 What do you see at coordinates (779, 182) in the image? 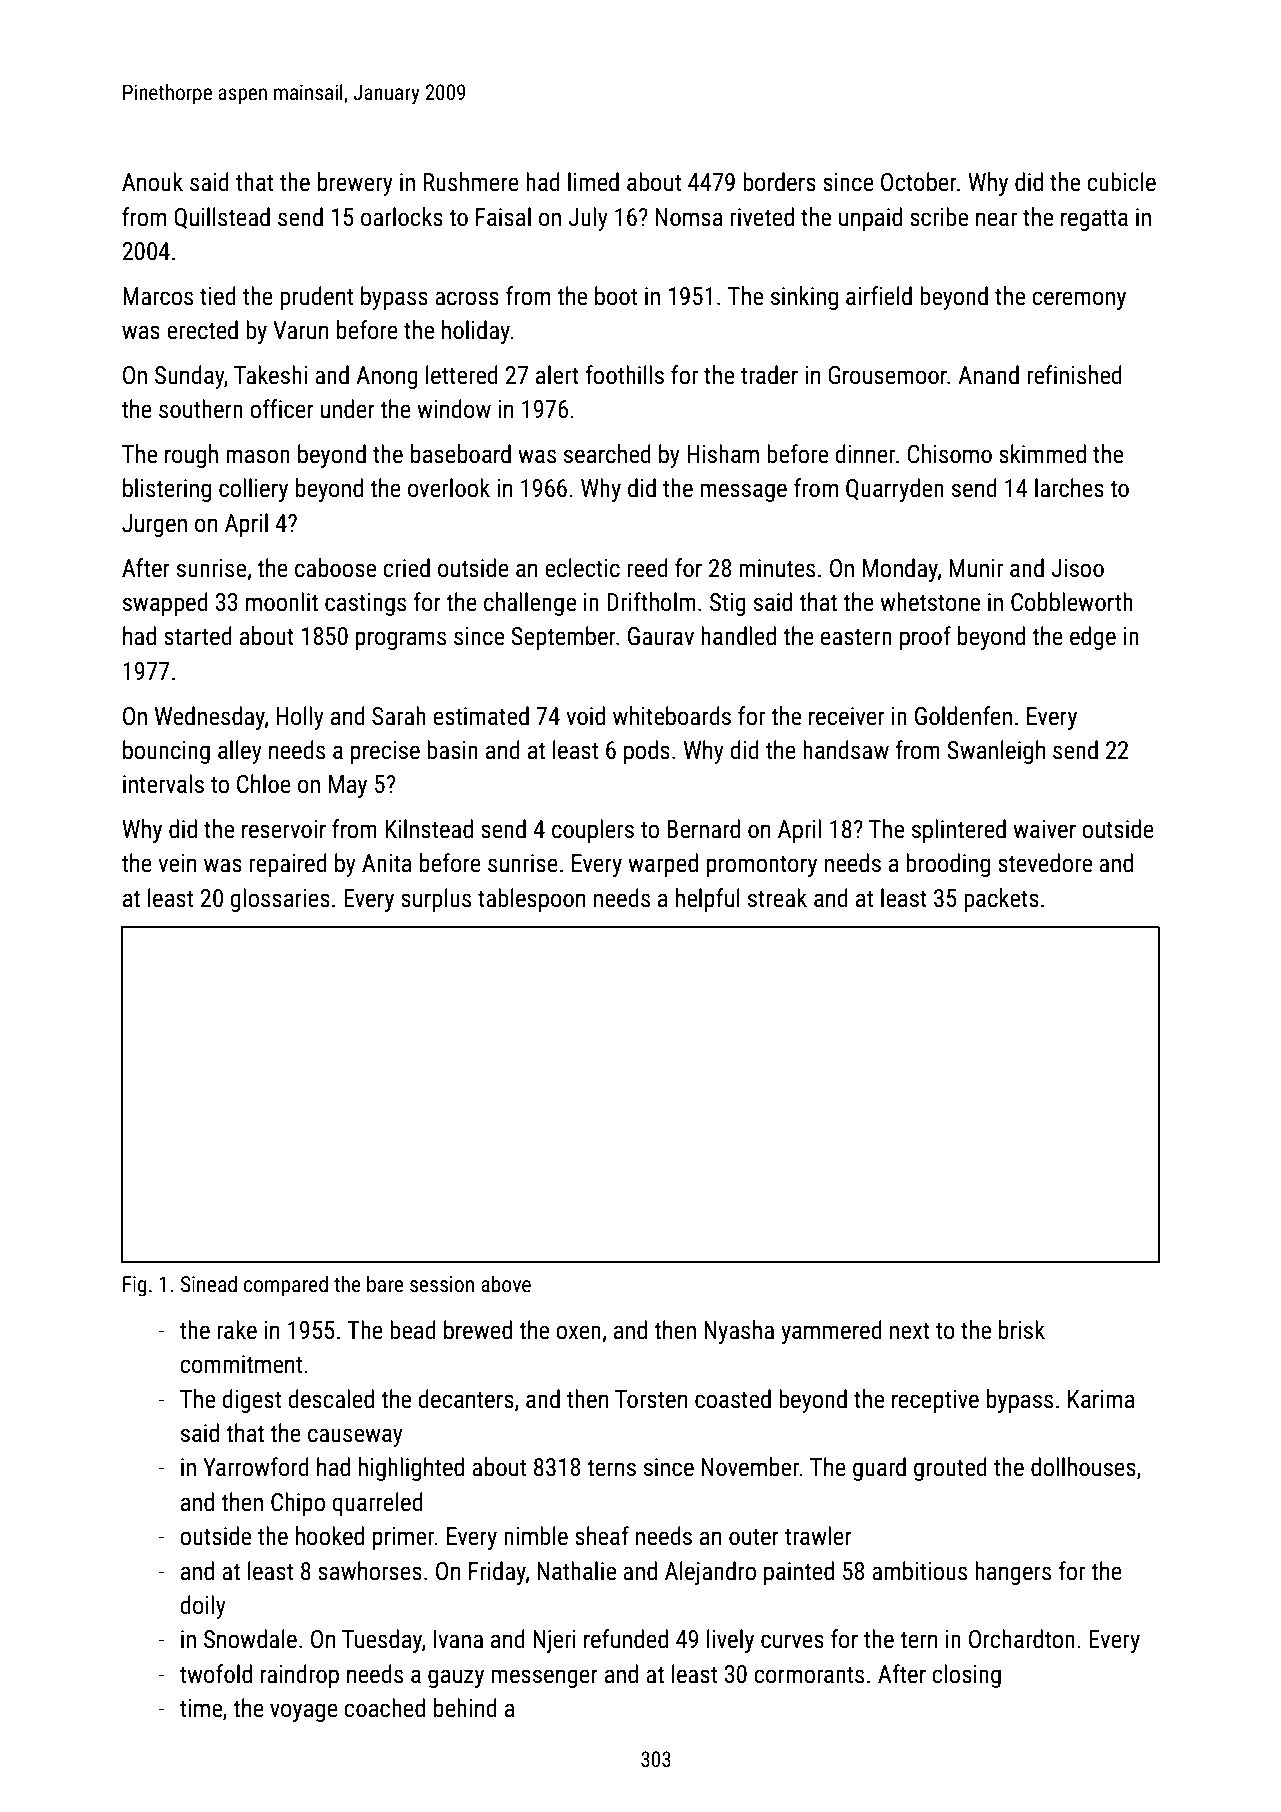
I see `borders` at bounding box center [779, 182].
